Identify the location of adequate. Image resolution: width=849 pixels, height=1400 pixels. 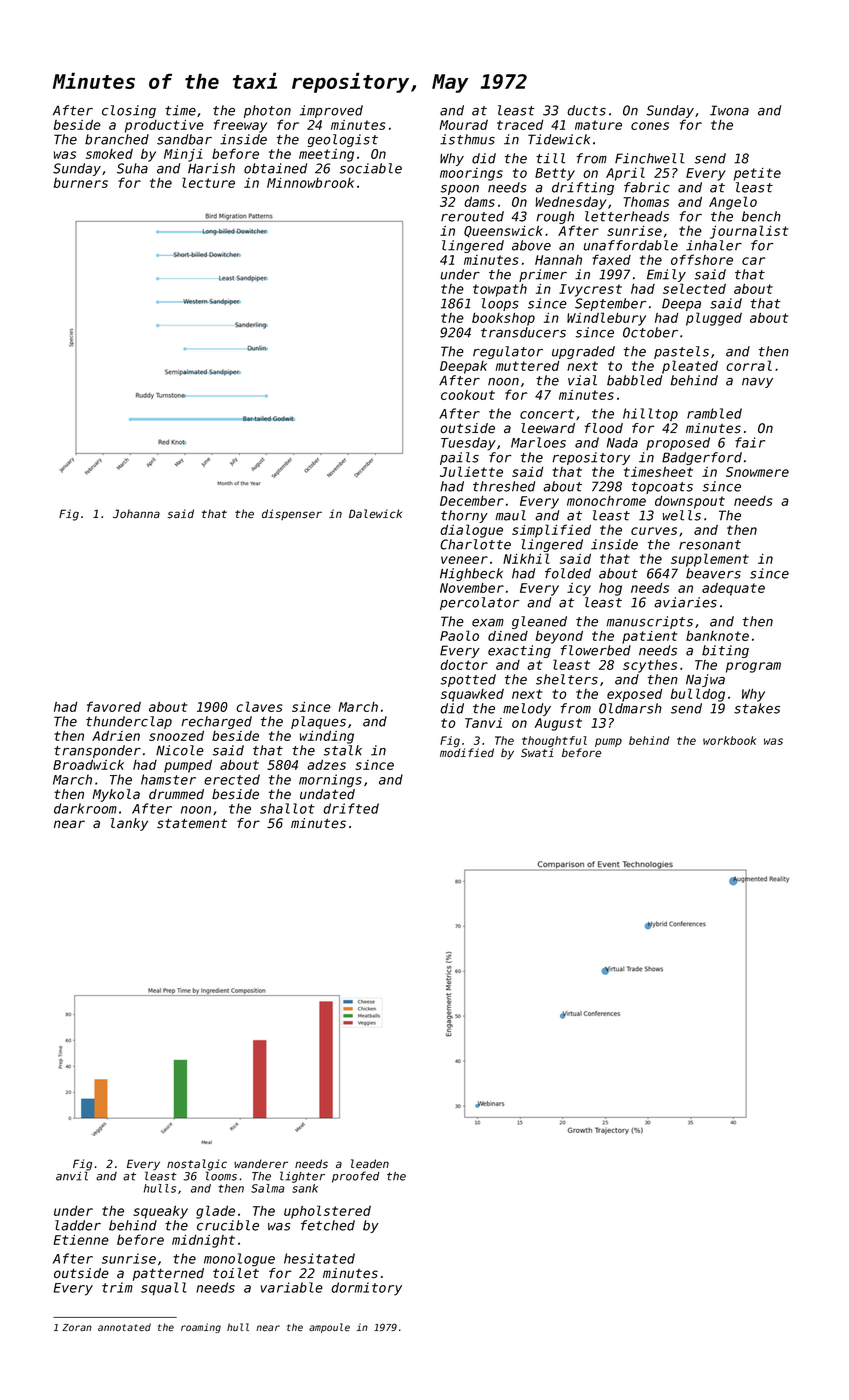
(733, 589).
